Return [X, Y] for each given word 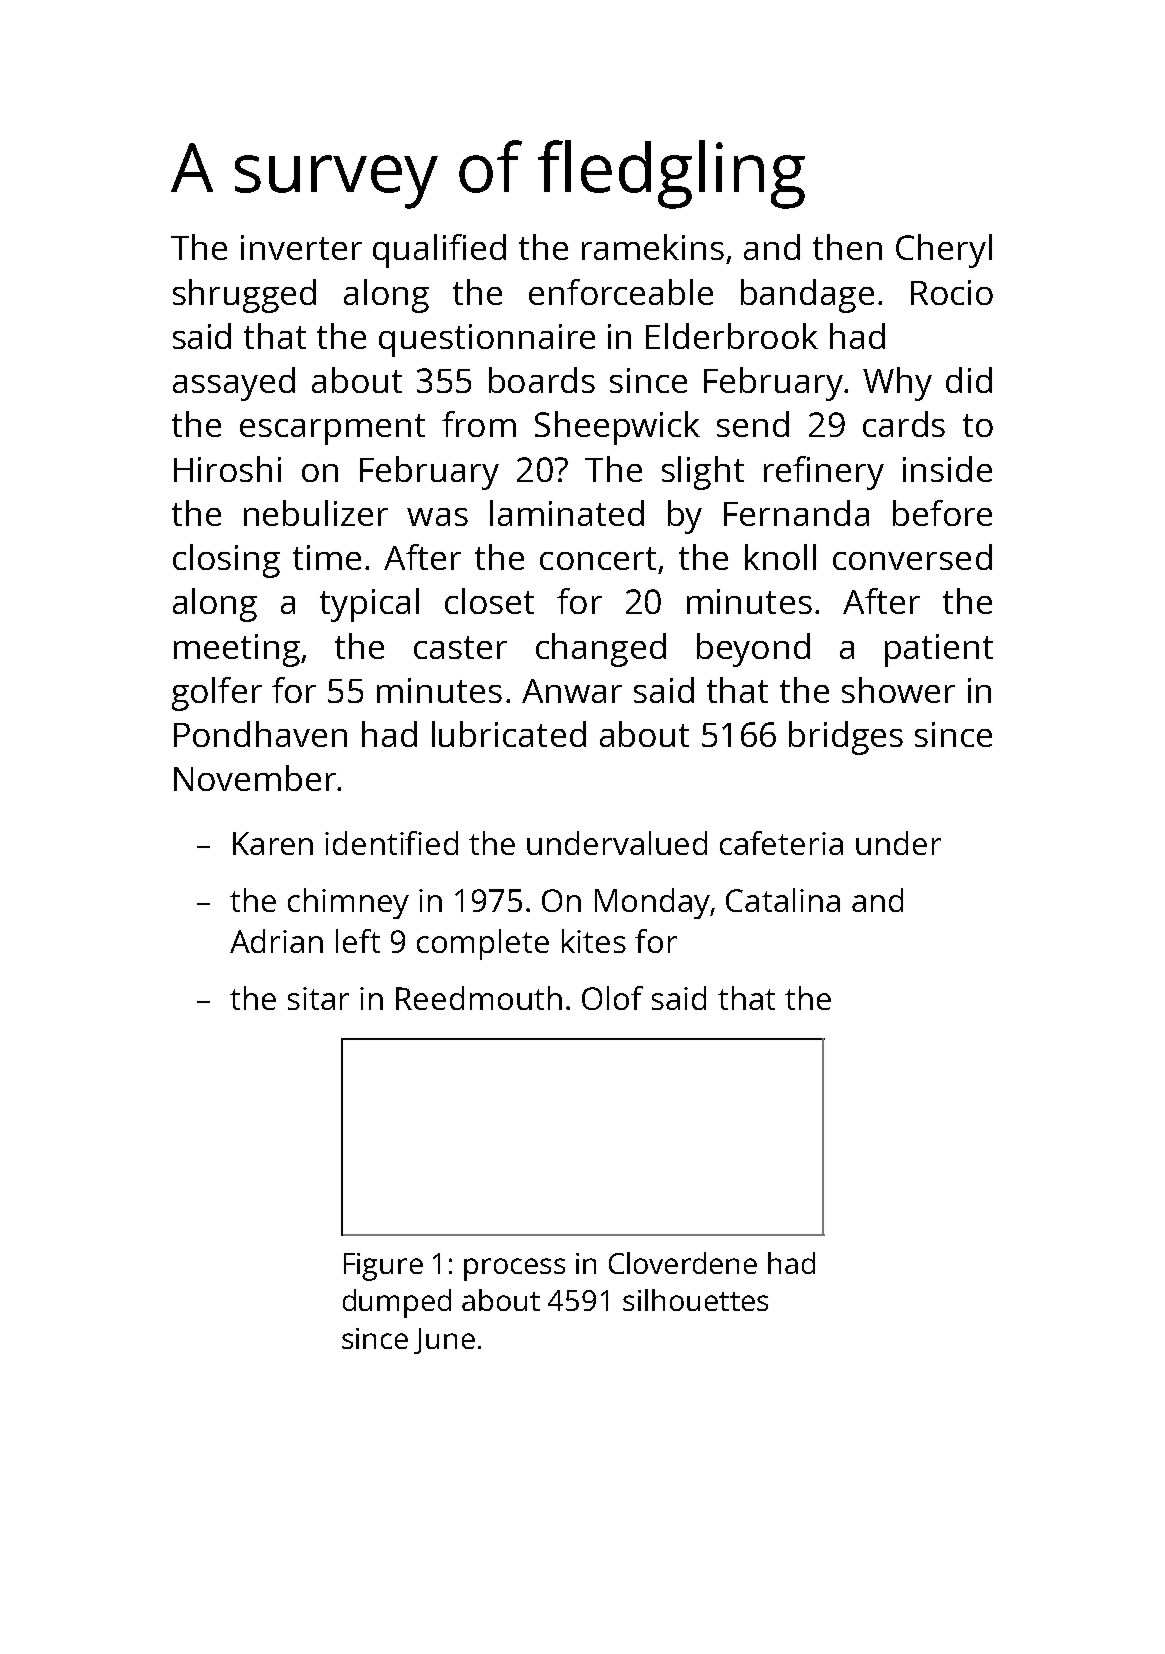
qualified [439, 251]
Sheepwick [617, 428]
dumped [397, 1303]
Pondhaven [260, 734]
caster [460, 647]
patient [939, 650]
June [444, 1341]
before [942, 513]
